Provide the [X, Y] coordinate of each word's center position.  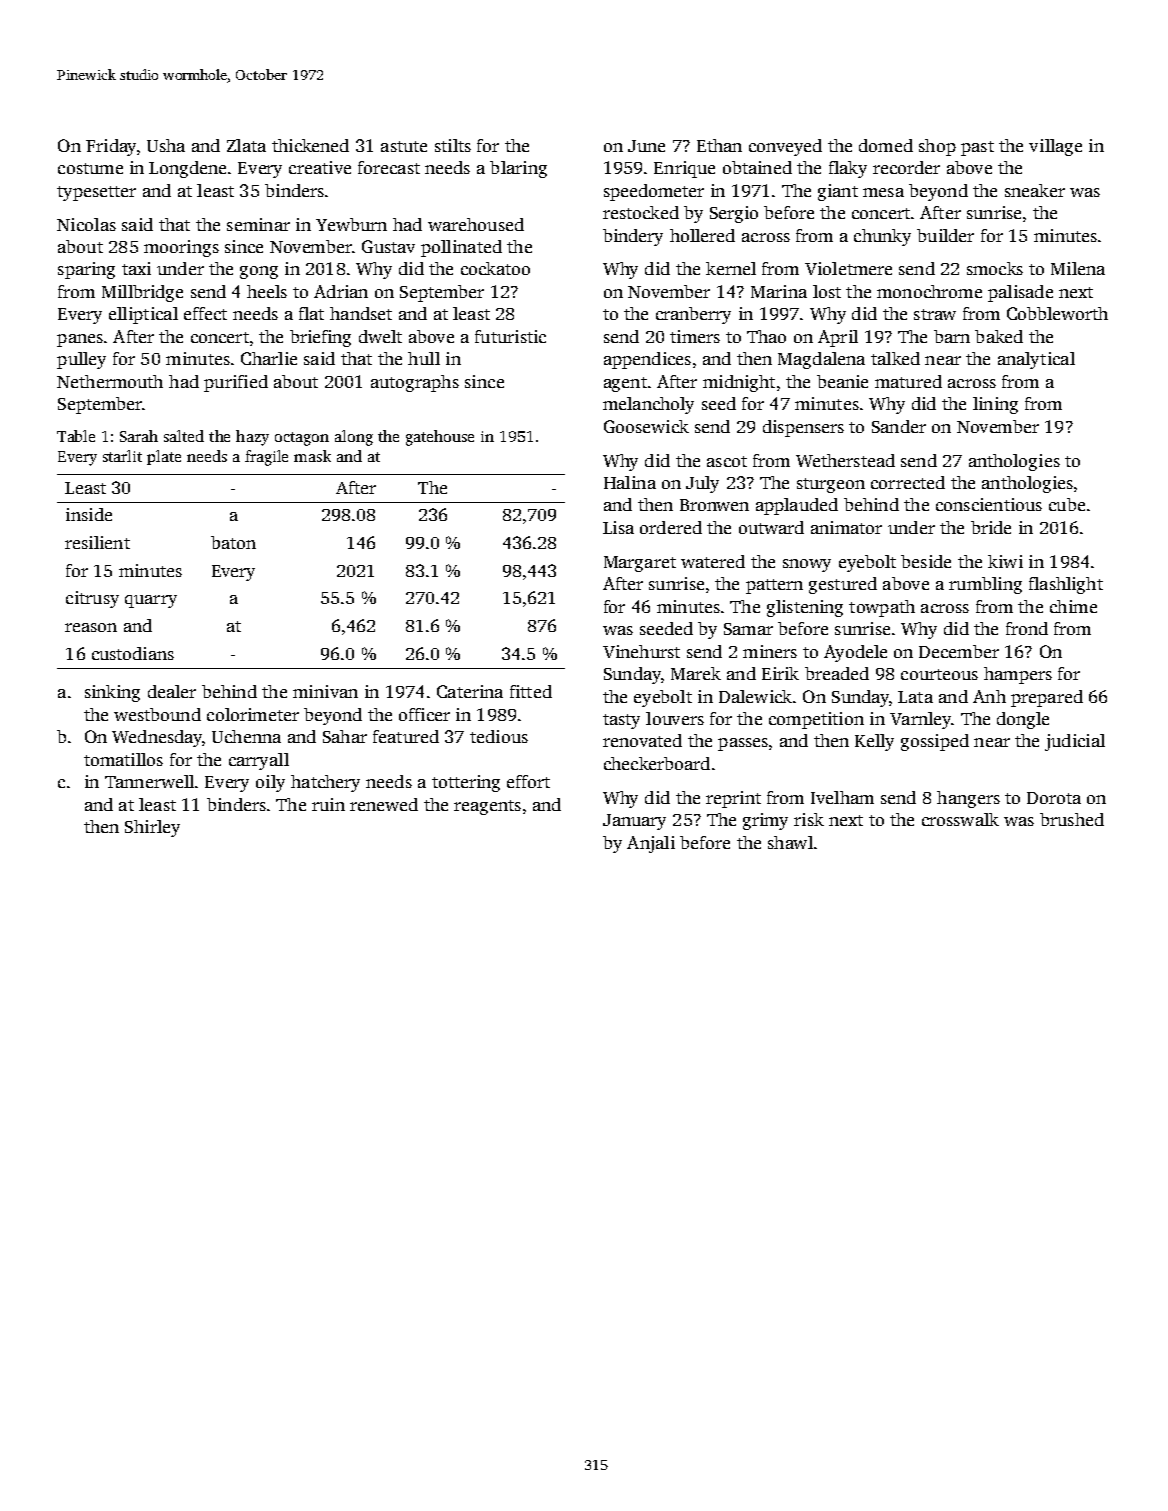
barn [952, 336]
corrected [908, 482]
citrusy [92, 599]
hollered [702, 235]
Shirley [152, 828]
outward [771, 527]
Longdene [187, 169]
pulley [81, 360]
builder [945, 235]
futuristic [510, 336]
